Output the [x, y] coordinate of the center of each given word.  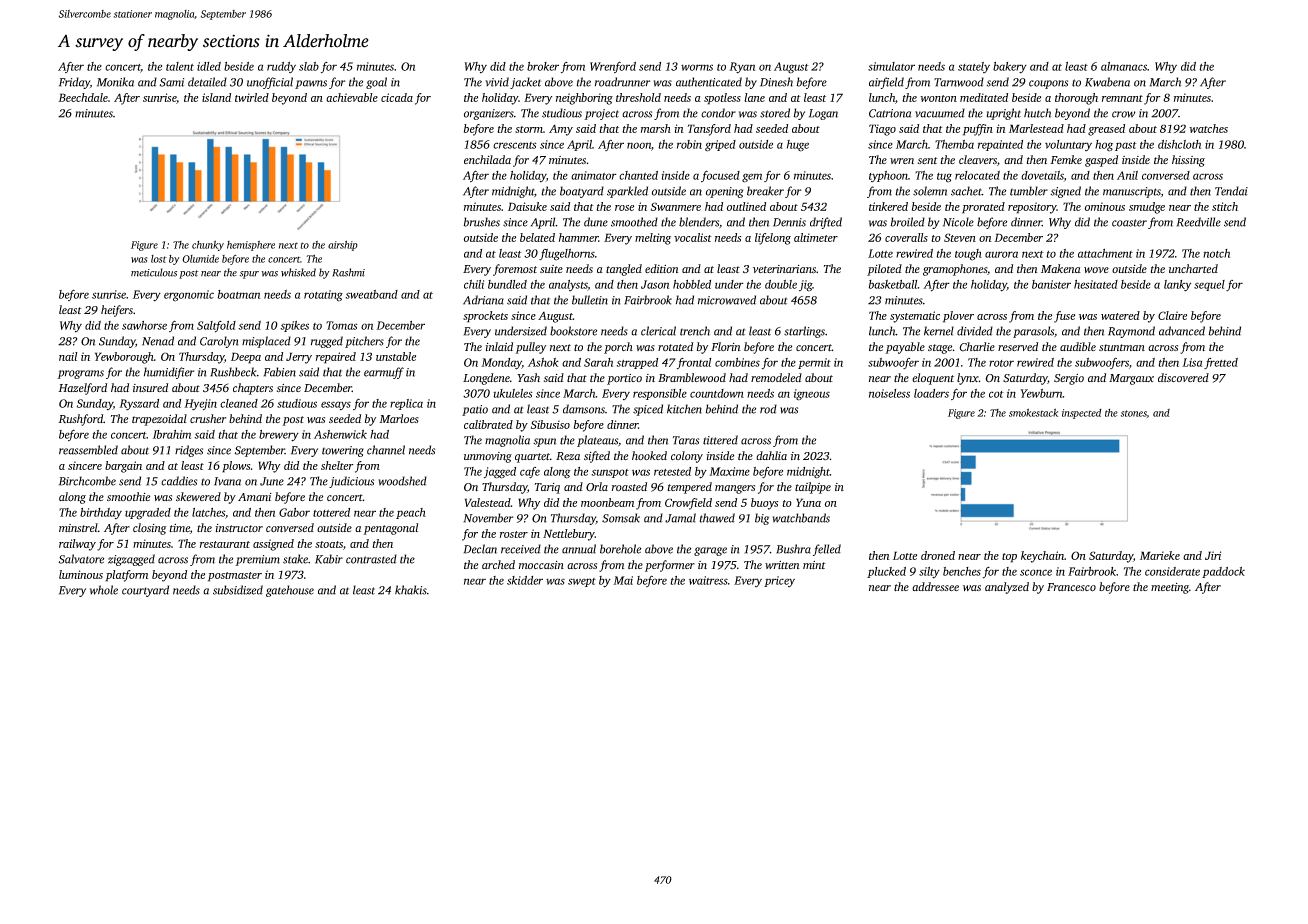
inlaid [499, 346]
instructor [239, 528]
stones [1134, 413]
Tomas [342, 325]
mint [814, 565]
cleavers [978, 159]
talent [180, 66]
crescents [515, 145]
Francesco [1071, 587]
